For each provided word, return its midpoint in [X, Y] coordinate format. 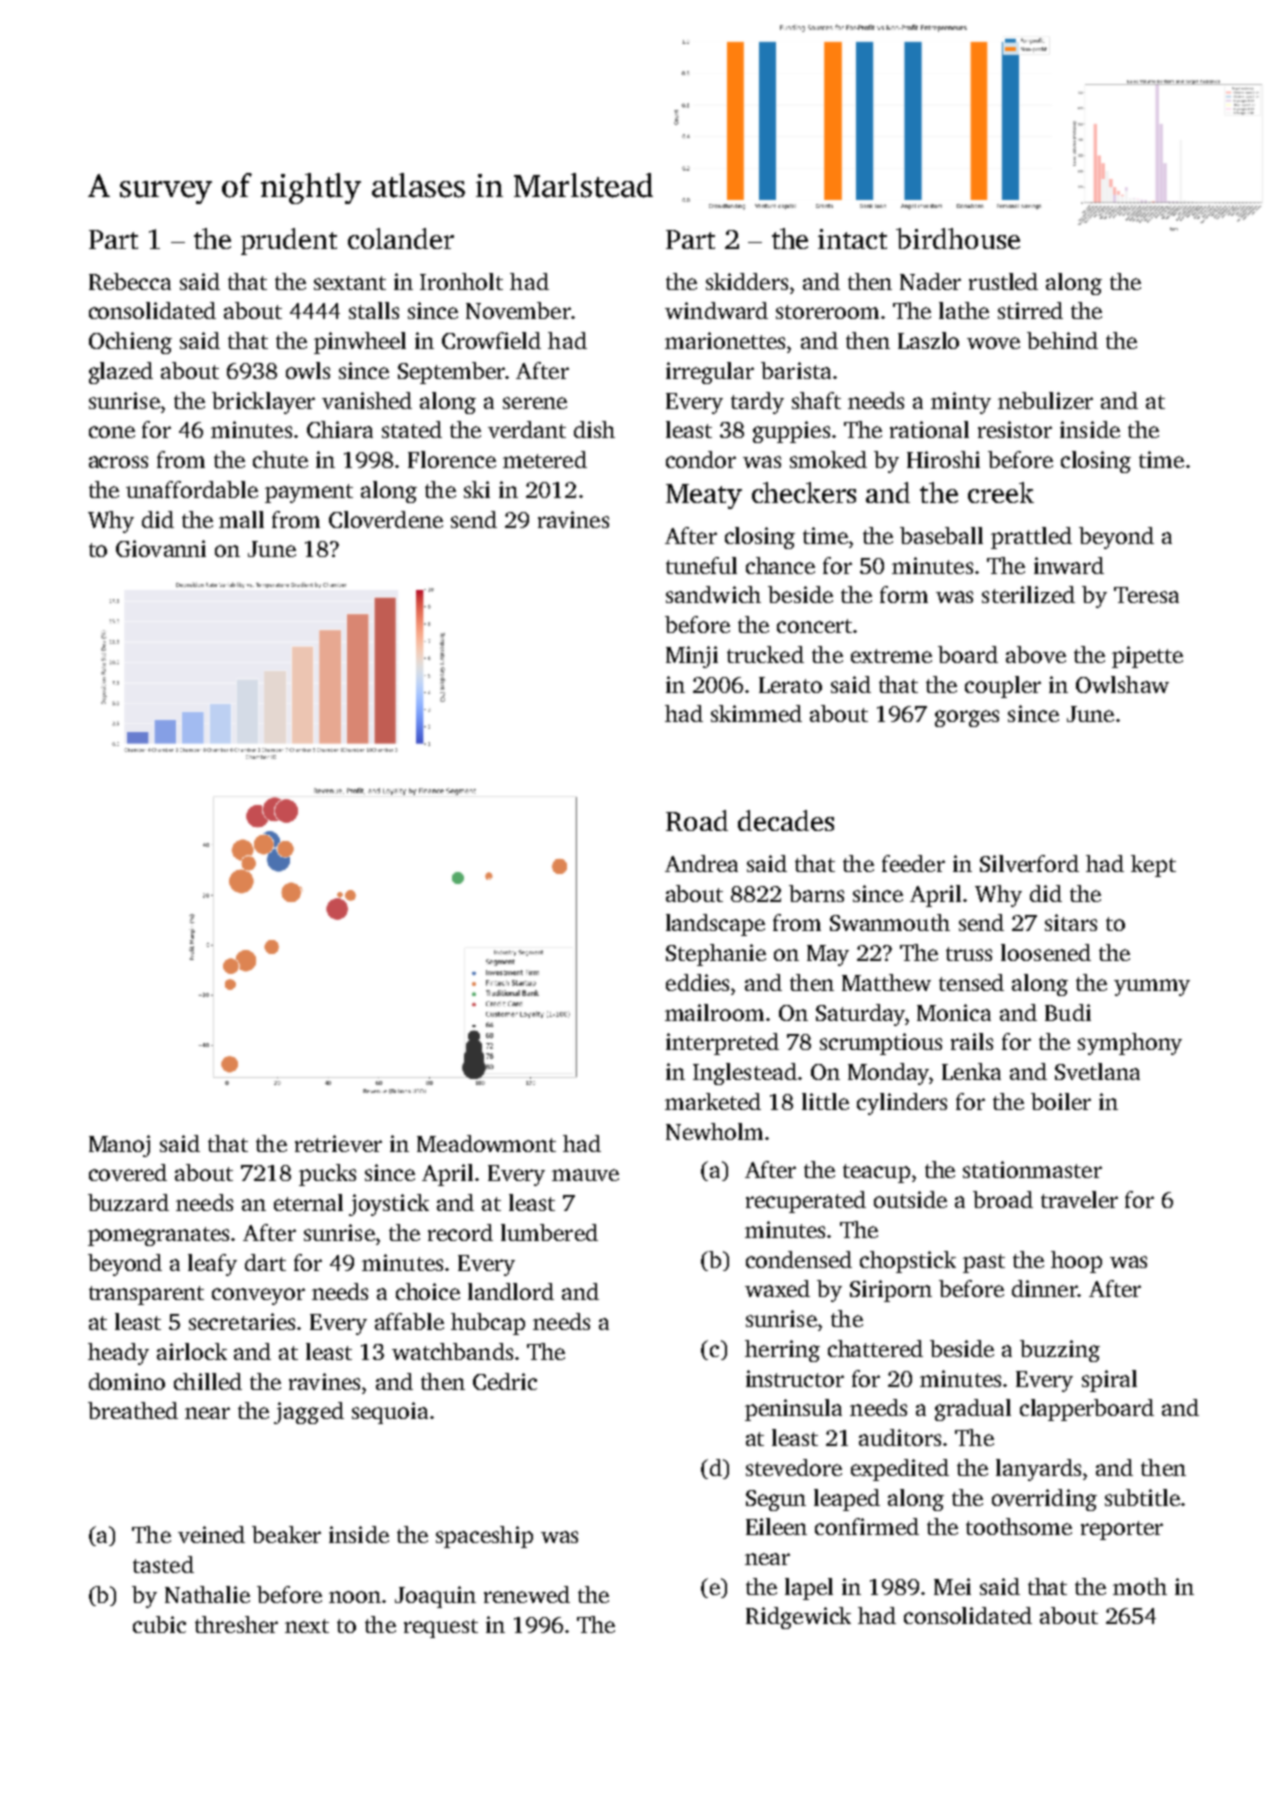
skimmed [756, 713]
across [118, 462]
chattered [875, 1348]
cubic [159, 1624]
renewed [527, 1594]
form [904, 594]
